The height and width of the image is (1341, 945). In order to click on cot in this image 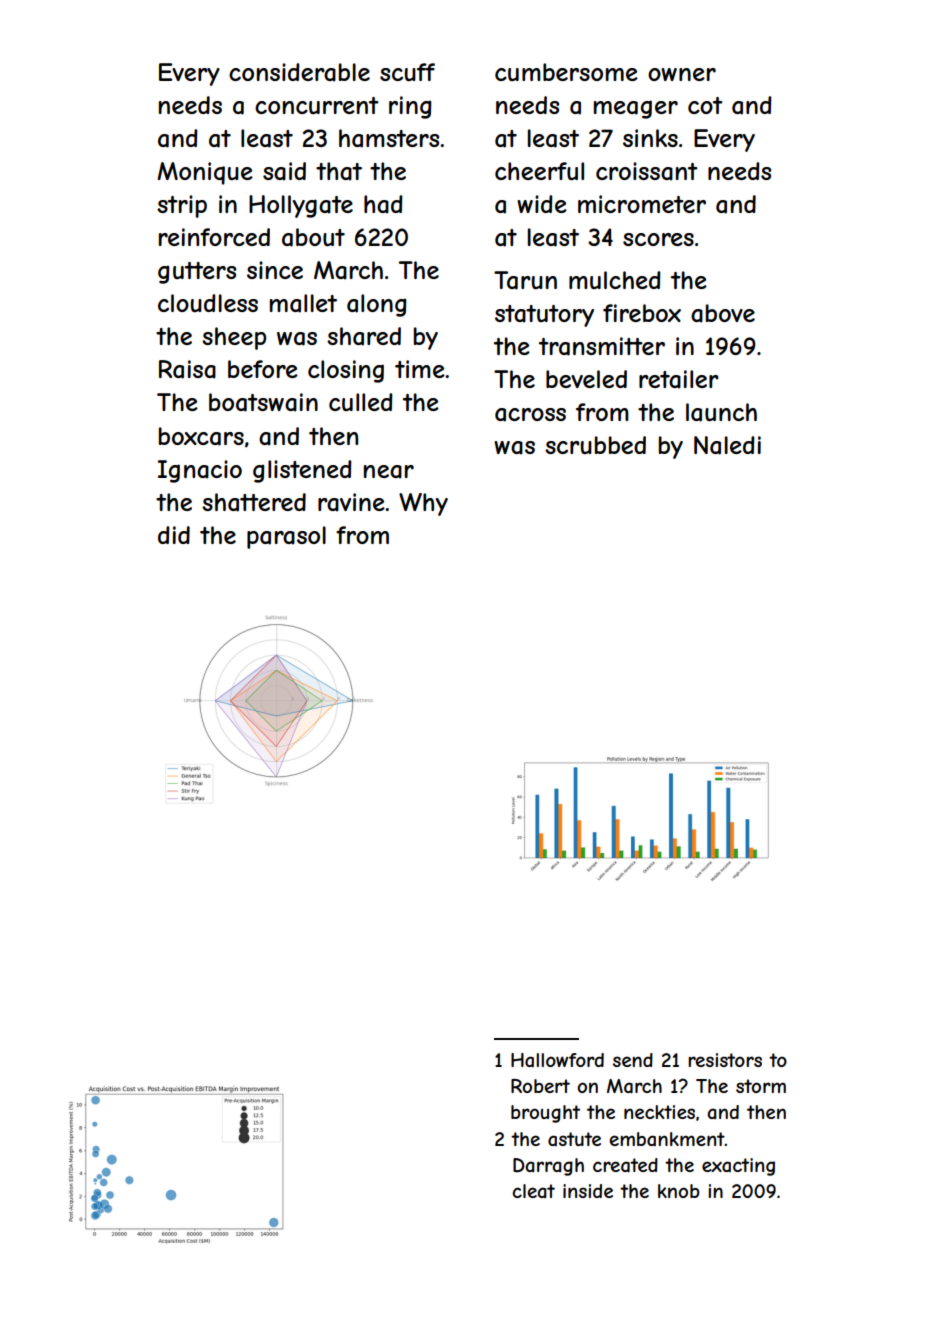, I will do `click(705, 105)`.
